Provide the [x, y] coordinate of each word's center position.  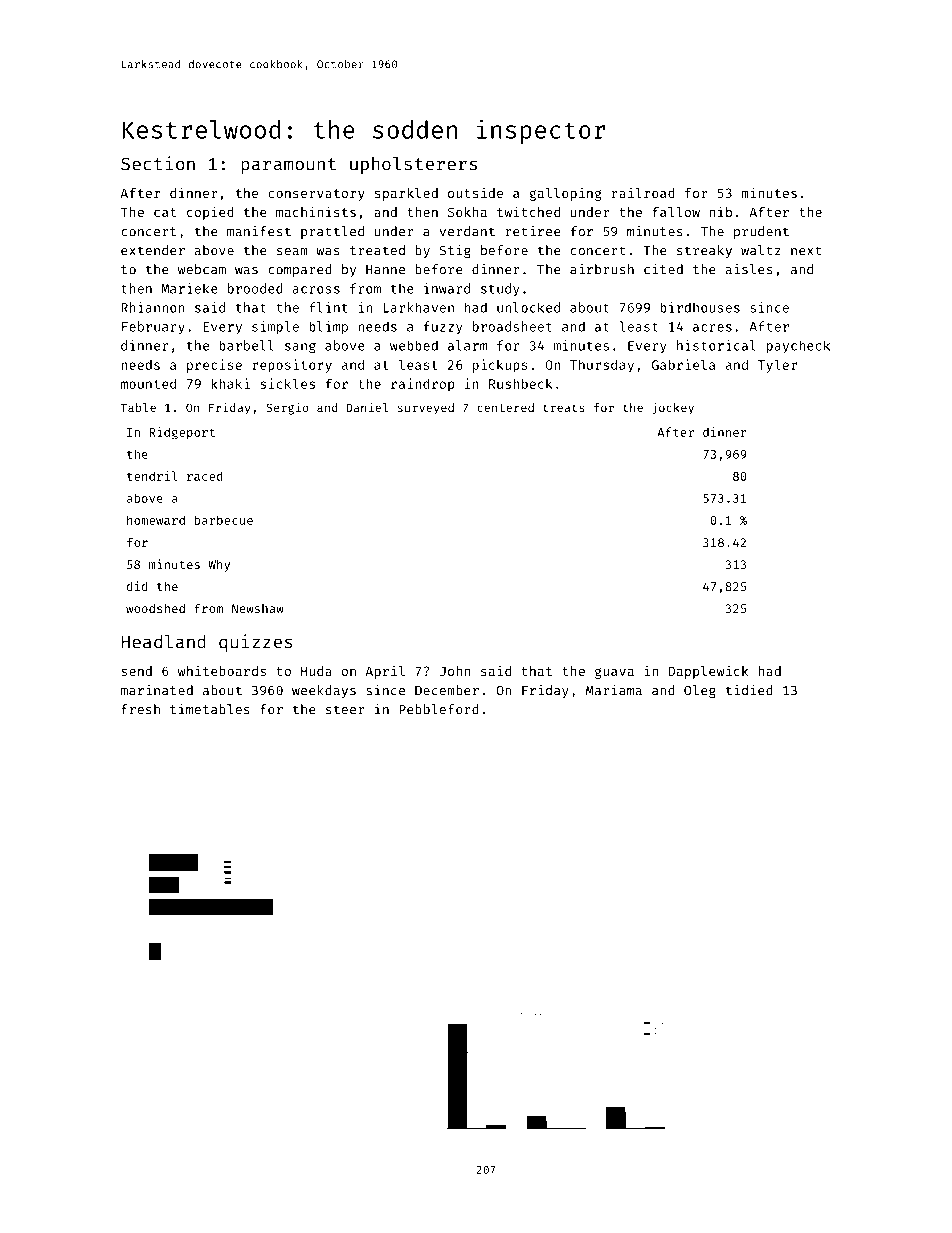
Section [158, 163]
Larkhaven [418, 307]
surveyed [426, 409]
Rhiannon [153, 307]
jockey [673, 408]
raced [205, 476]
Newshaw [258, 608]
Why [219, 566]
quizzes [256, 643]
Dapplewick [708, 672]
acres [712, 328]
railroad [643, 192]
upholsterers [413, 165]
